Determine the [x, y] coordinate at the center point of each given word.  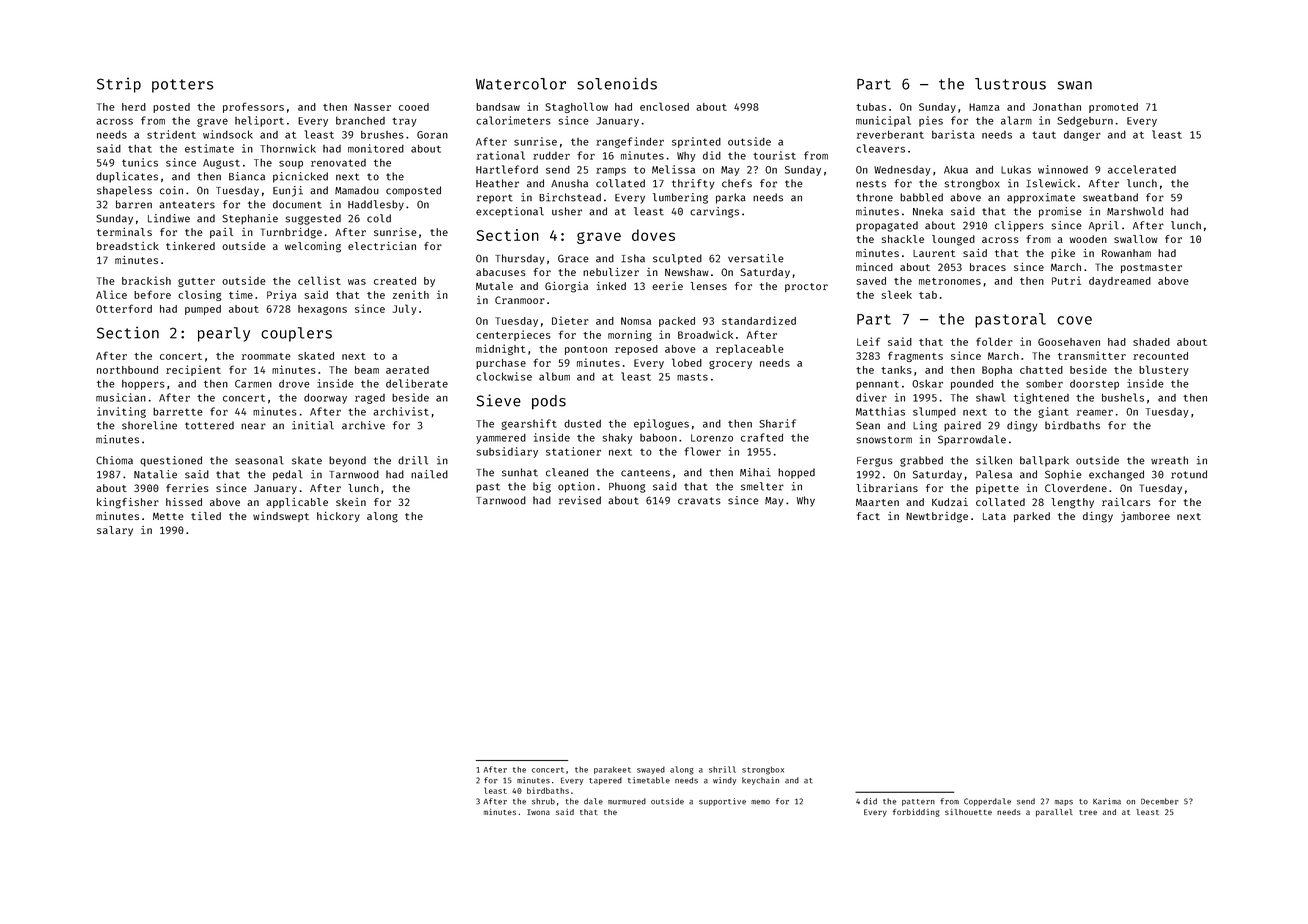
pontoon [586, 350]
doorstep [1094, 385]
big [542, 487]
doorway [325, 398]
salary [115, 531]
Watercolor [521, 84]
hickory [338, 517]
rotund [1189, 474]
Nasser [372, 107]
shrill [722, 769]
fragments [915, 356]
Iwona [538, 812]
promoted [1113, 108]
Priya [282, 295]
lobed [687, 362]
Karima [1107, 801]
